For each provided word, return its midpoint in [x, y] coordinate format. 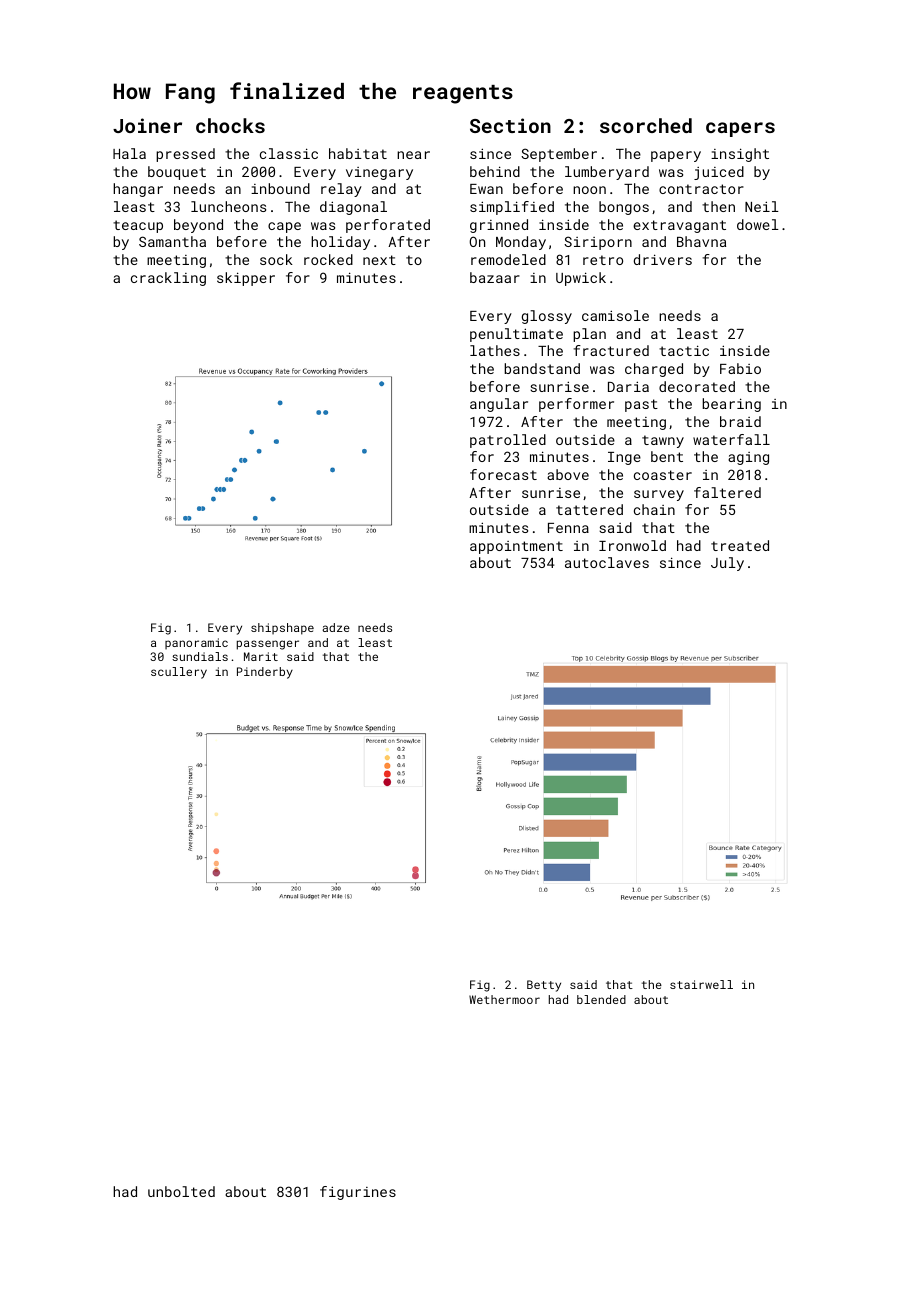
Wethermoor [504, 999]
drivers [663, 259]
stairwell [701, 984]
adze [336, 627]
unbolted [181, 1191]
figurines [358, 1193]
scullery [179, 673]
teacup [138, 226]
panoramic [196, 643]
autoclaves [607, 562]
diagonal [353, 208]
